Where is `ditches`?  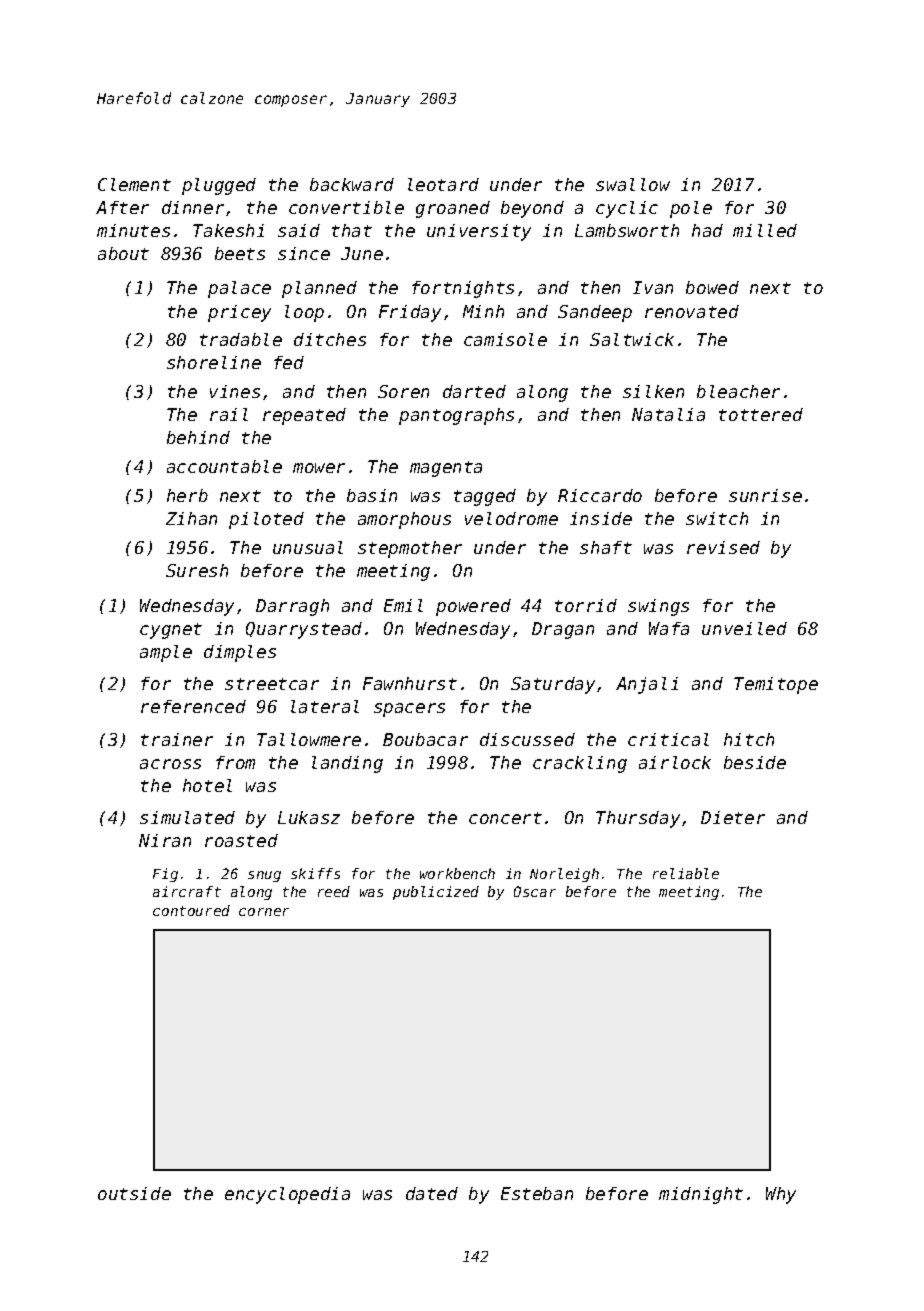
ditches is located at coordinates (330, 339).
